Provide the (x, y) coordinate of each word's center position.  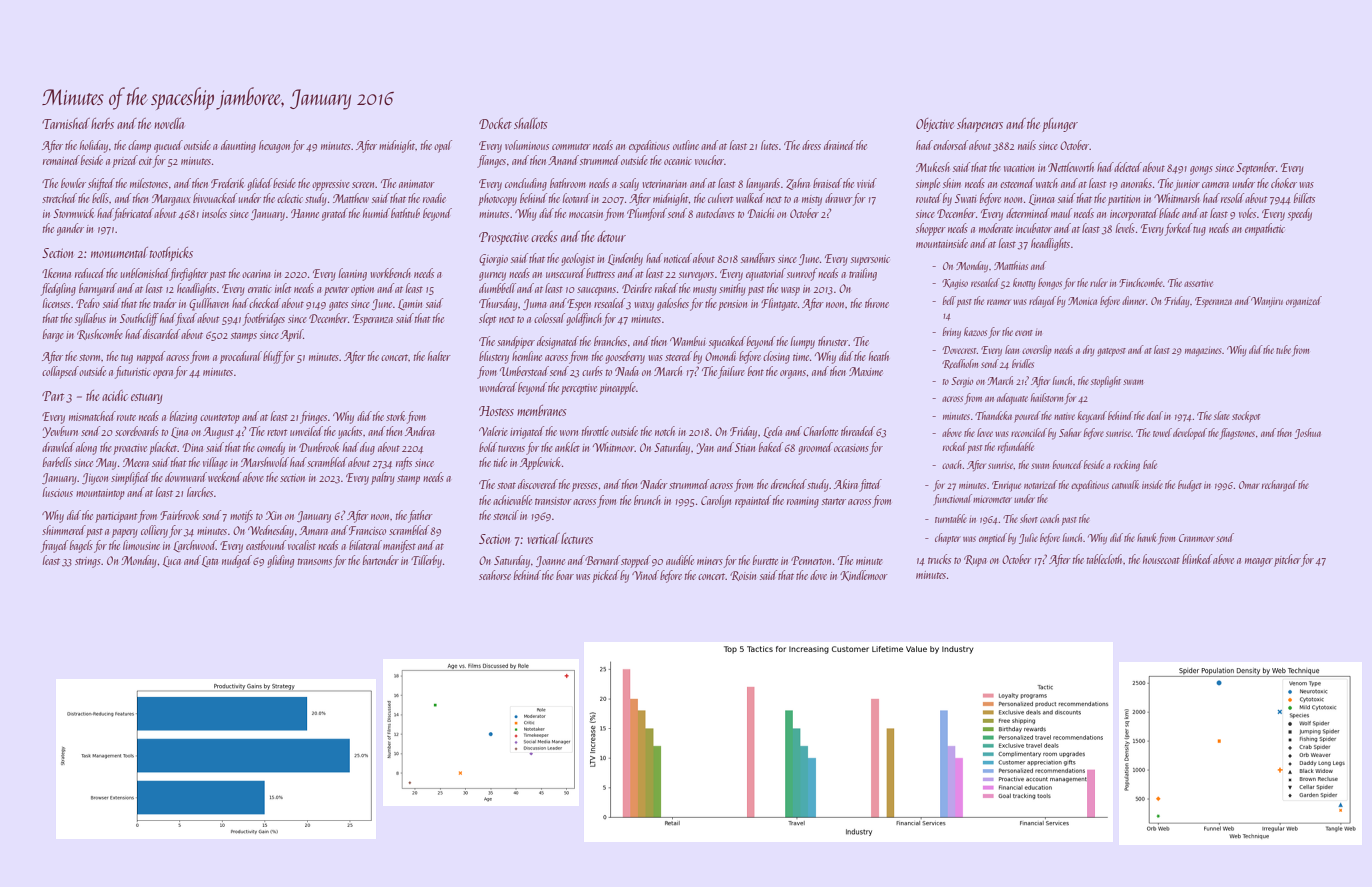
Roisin (743, 576)
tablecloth (1105, 559)
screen (364, 185)
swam (1133, 382)
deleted (1128, 167)
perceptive (579, 389)
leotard (576, 198)
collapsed (60, 372)
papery (124, 533)
